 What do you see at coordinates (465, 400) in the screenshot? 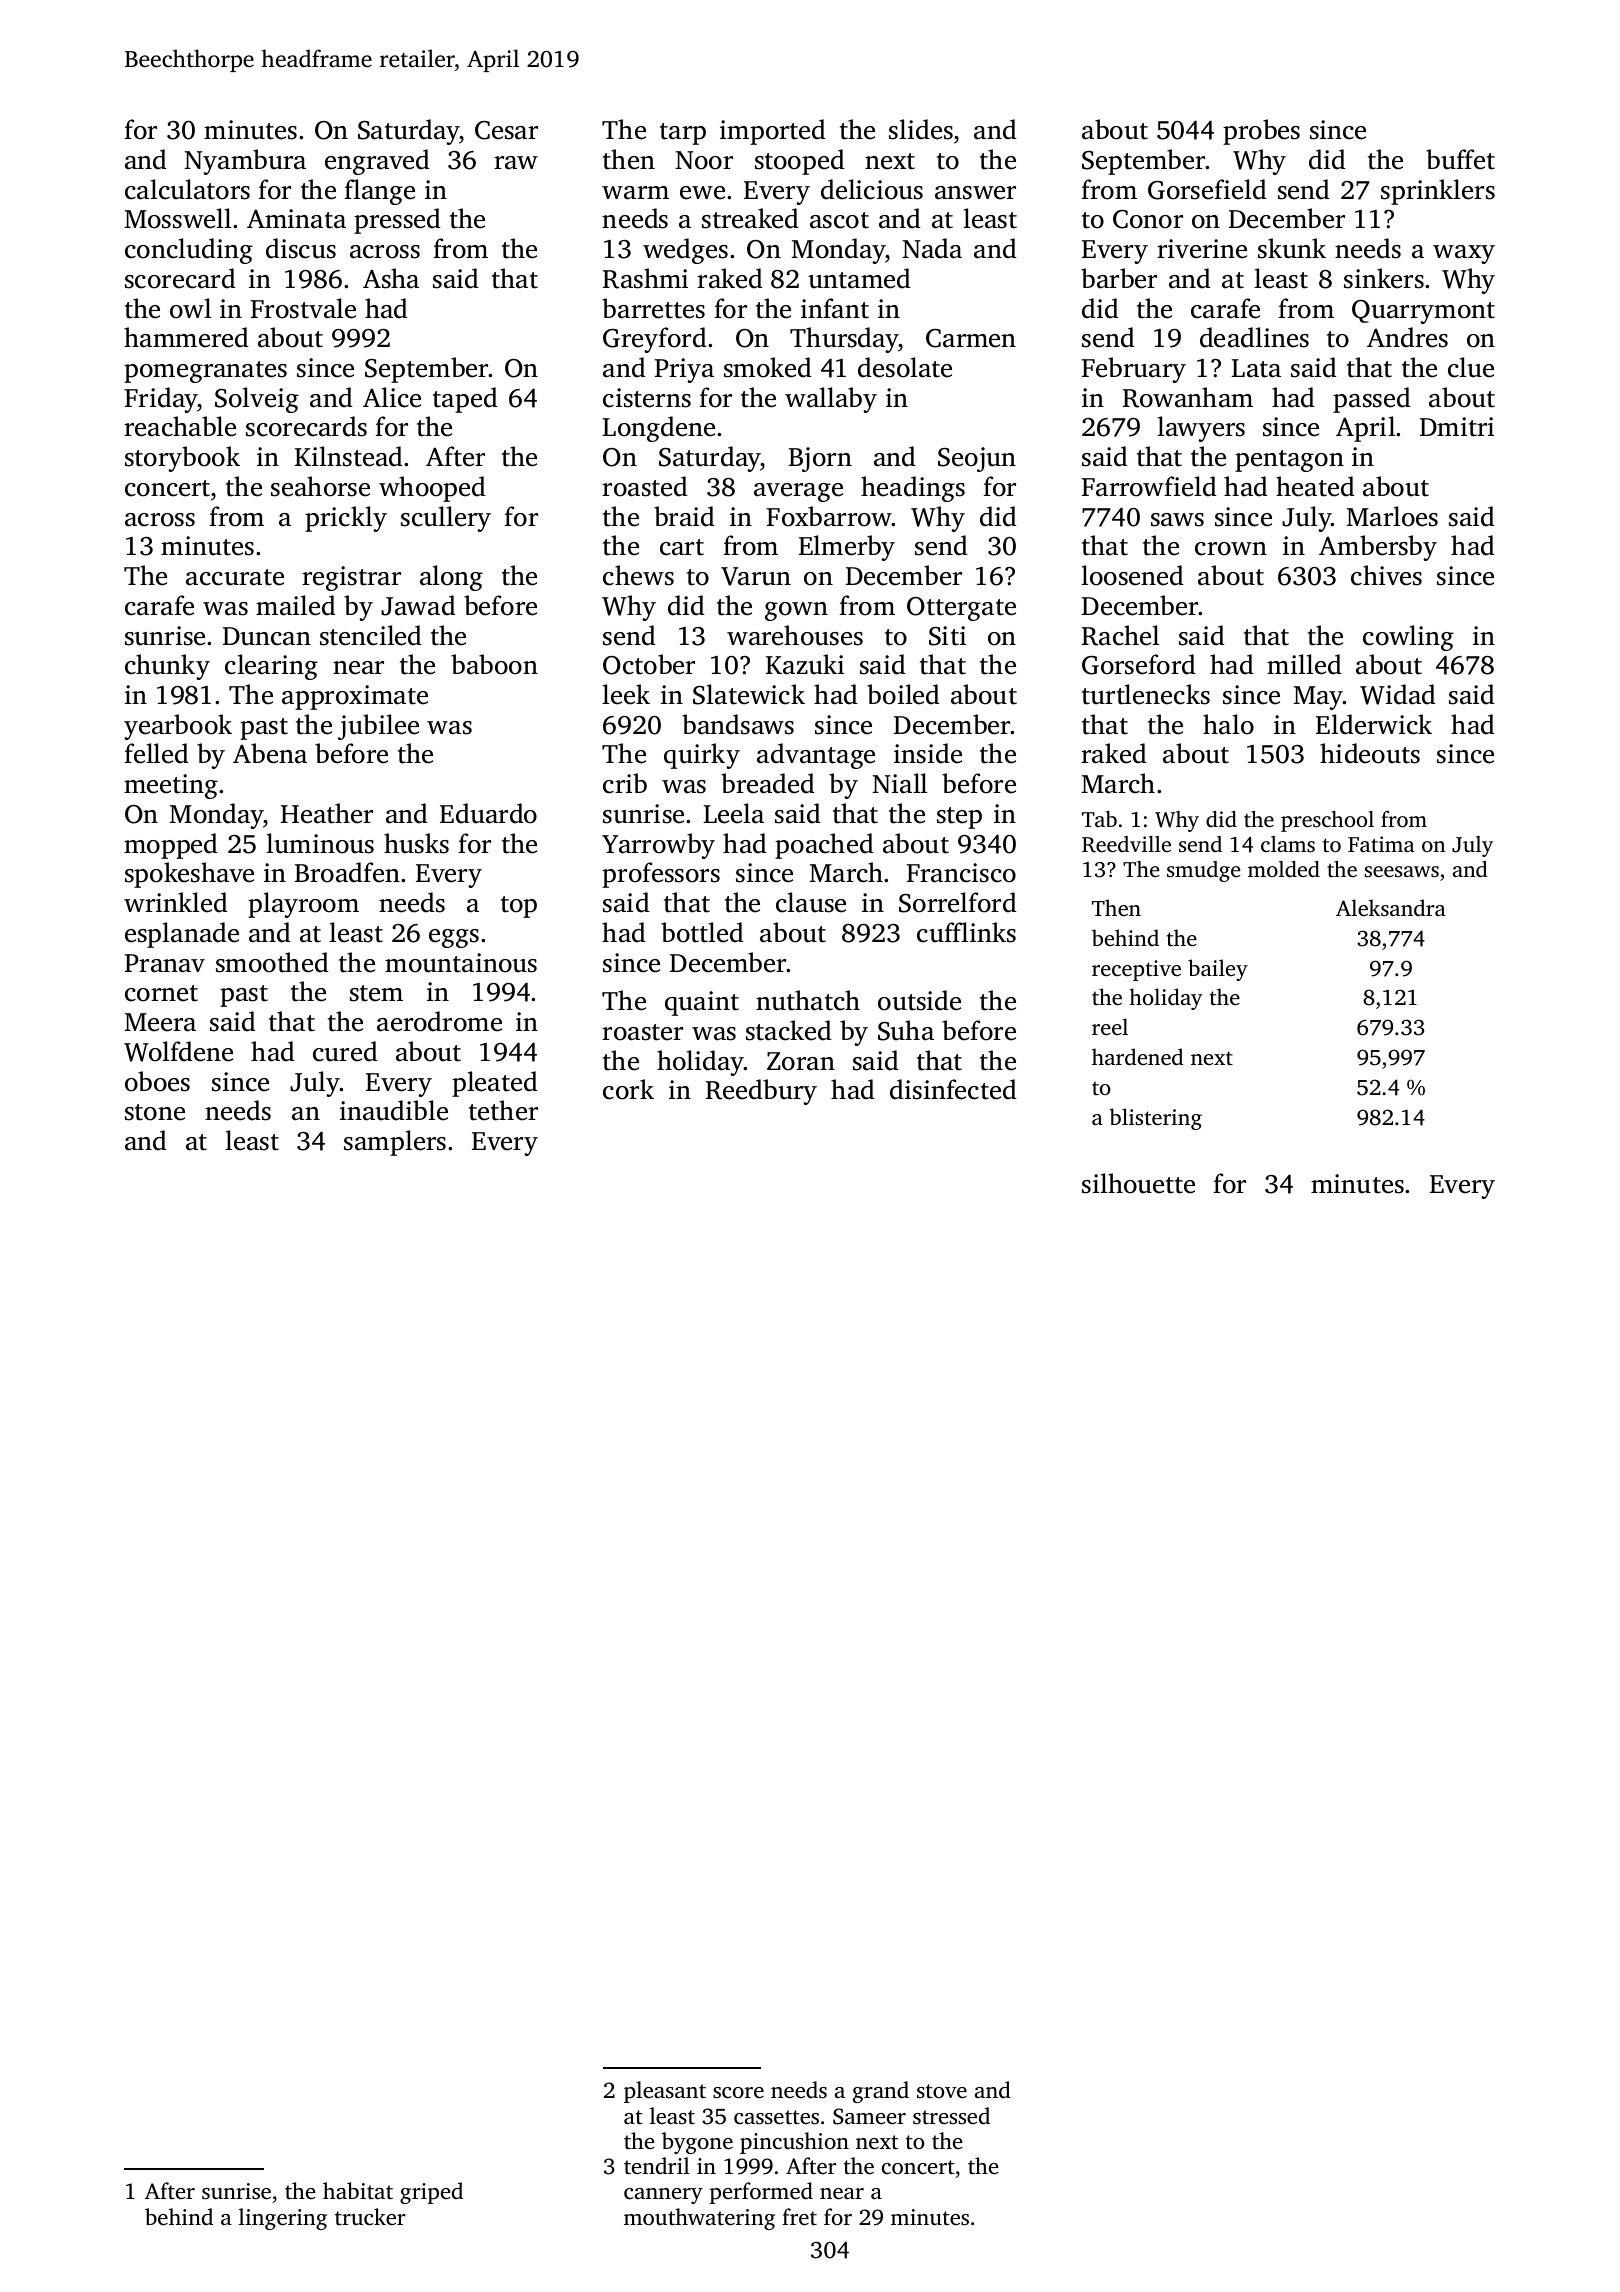
I see `taped` at bounding box center [465, 400].
